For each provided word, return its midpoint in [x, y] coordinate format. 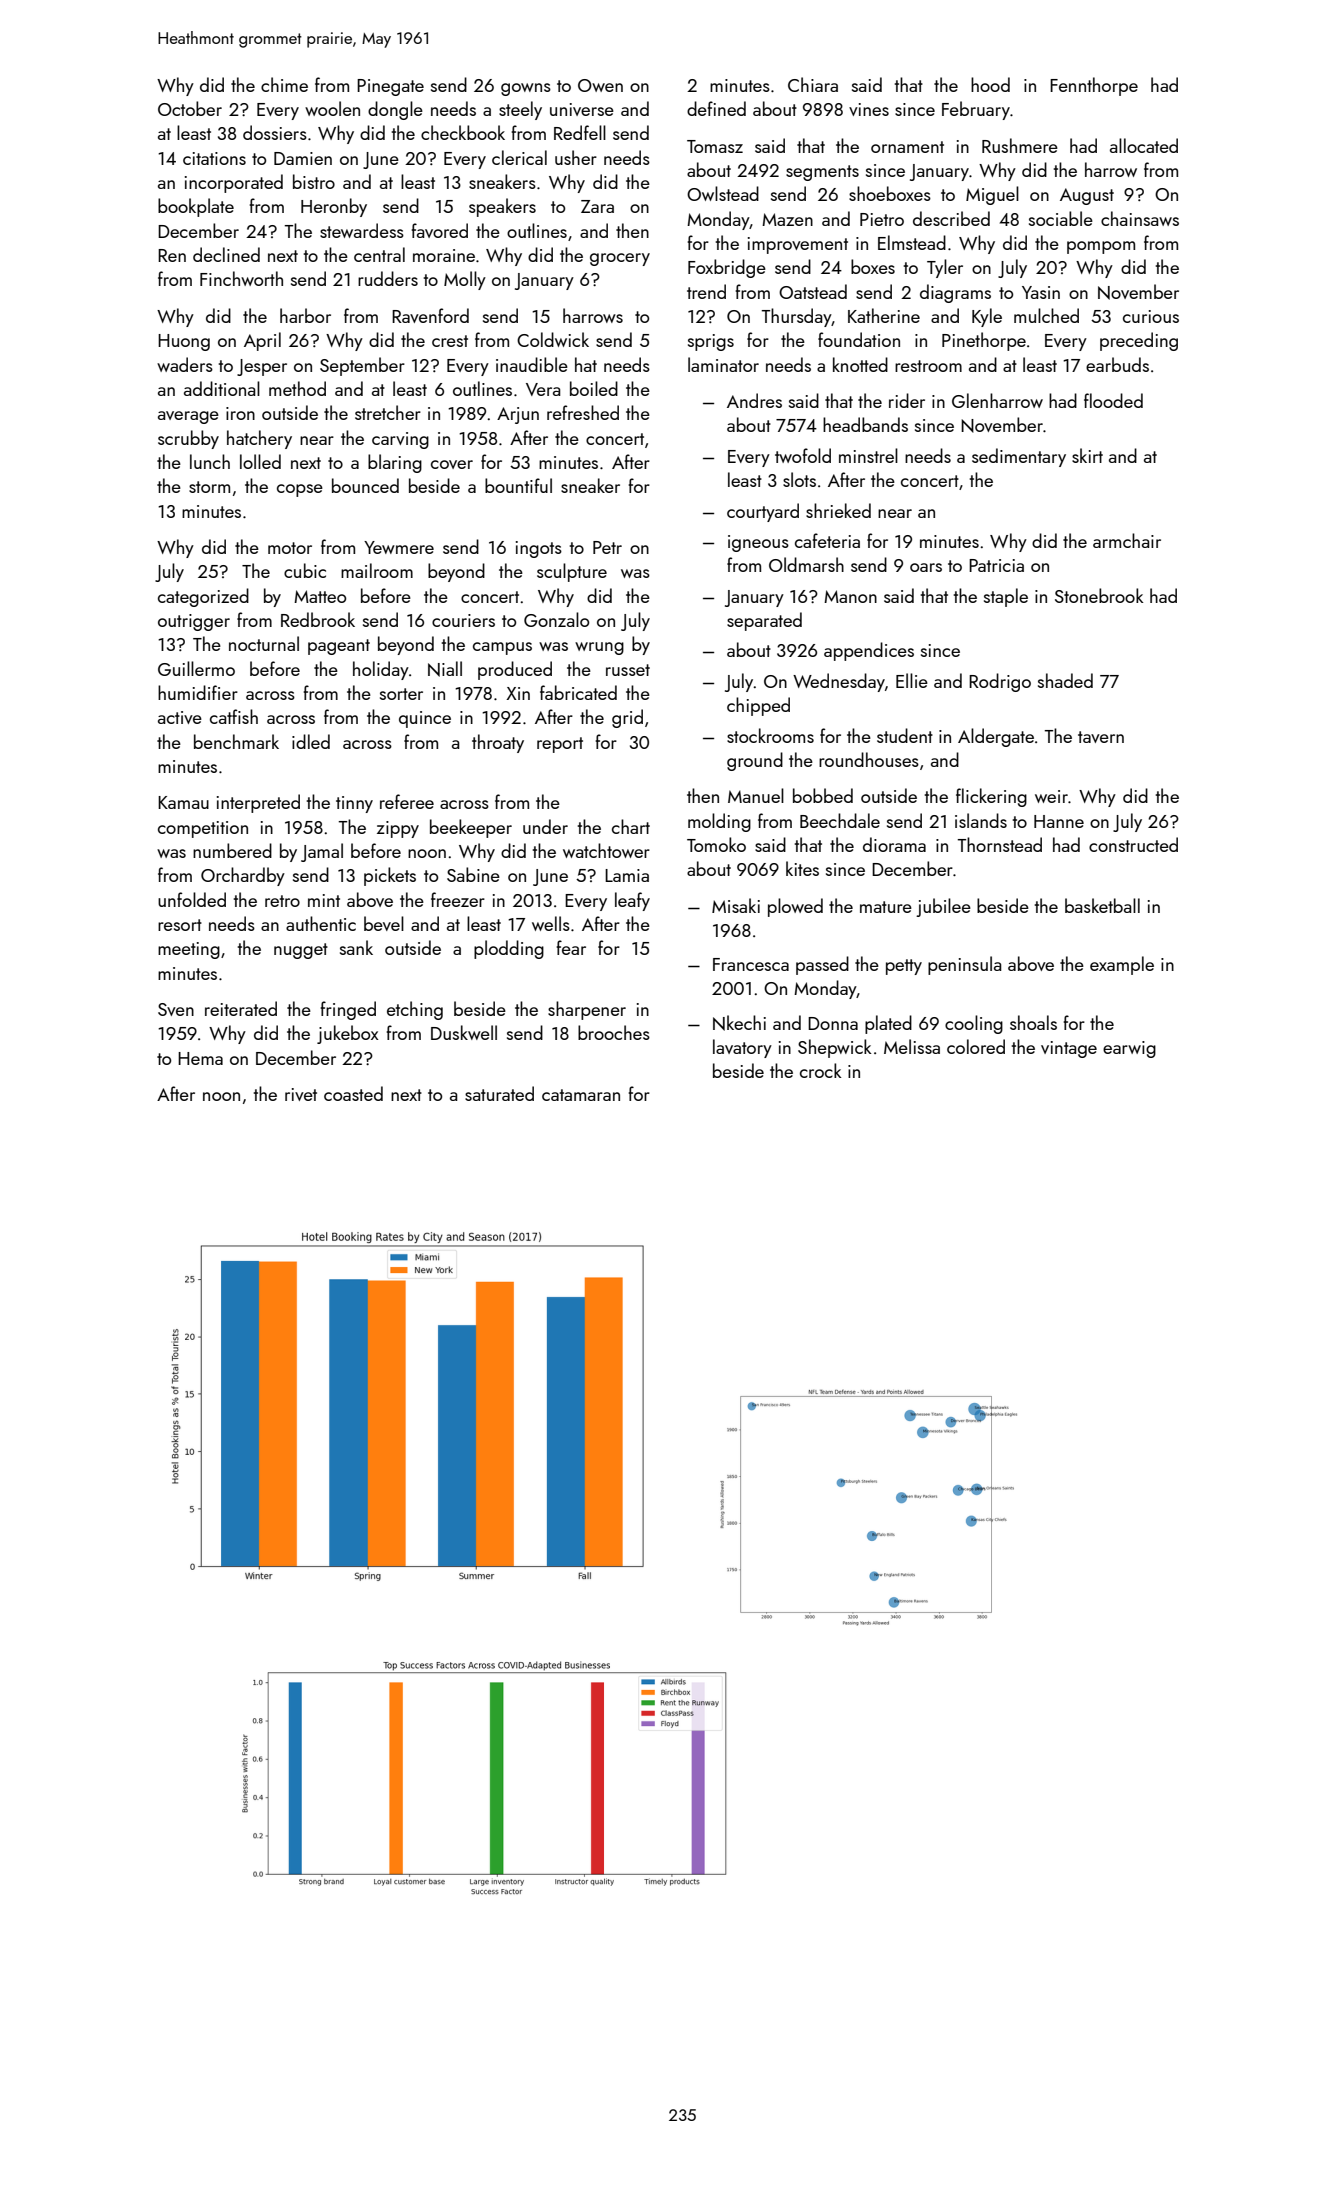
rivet [301, 1094]
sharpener [587, 1010]
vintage [1069, 1049]
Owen [600, 85]
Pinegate [390, 87]
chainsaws [1140, 218]
